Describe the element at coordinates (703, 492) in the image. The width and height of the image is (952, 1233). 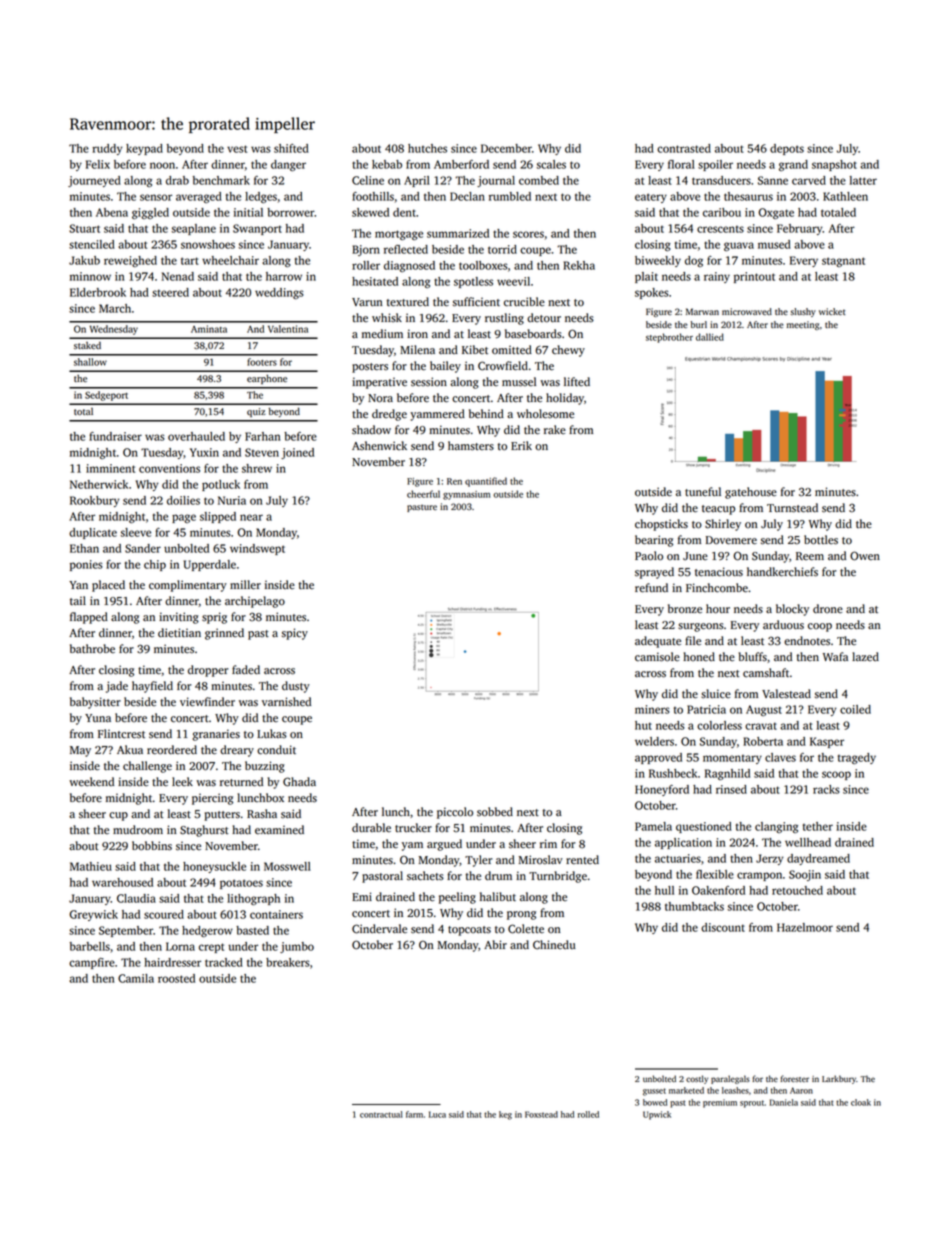
I see `tuneful` at that location.
